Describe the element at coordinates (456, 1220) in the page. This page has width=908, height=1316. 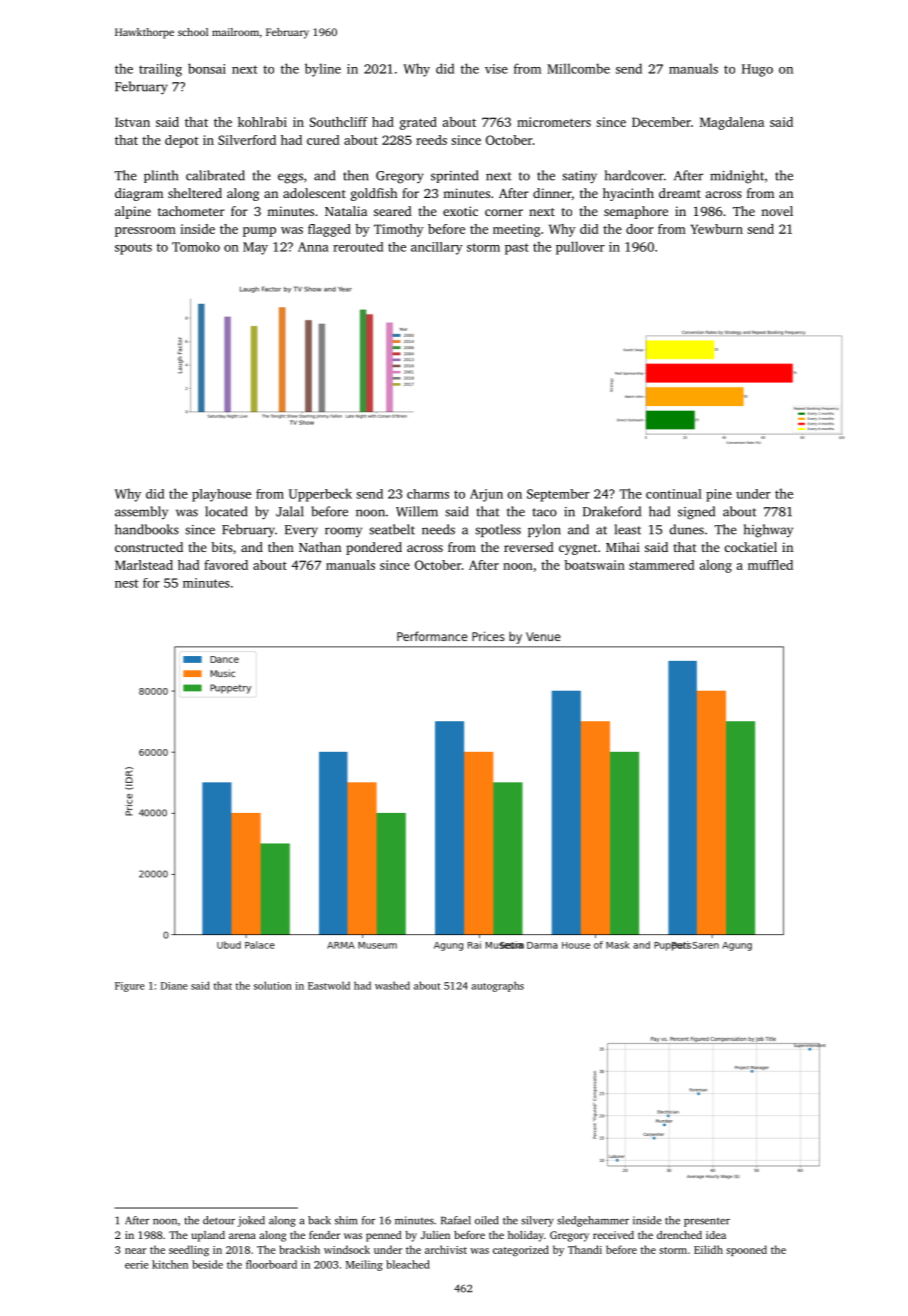
I see `Rafael` at that location.
